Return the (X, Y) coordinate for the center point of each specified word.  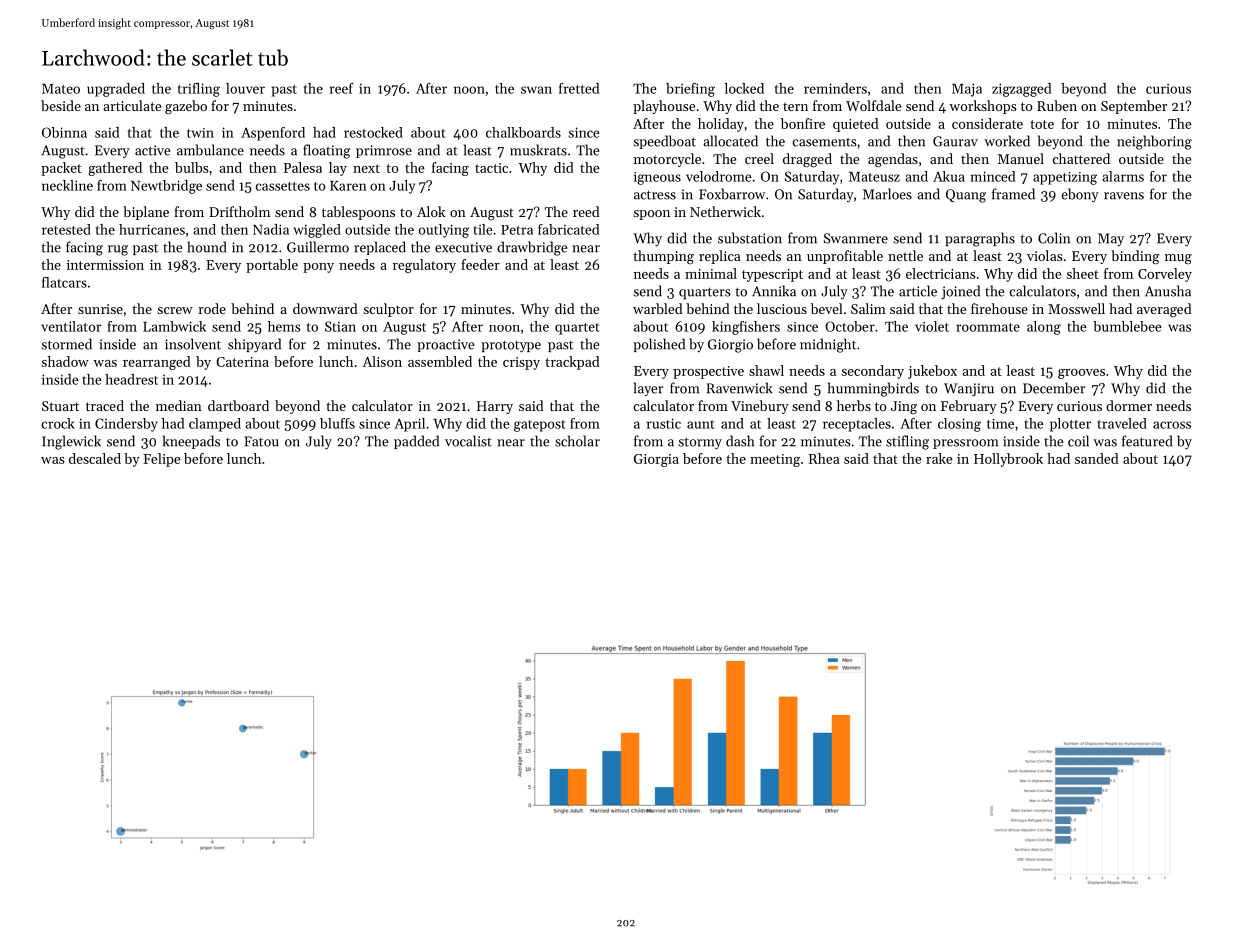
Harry (495, 407)
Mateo (61, 89)
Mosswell (1076, 308)
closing (959, 425)
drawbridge (532, 248)
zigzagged (1022, 90)
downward (325, 308)
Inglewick (71, 442)
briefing (690, 90)
